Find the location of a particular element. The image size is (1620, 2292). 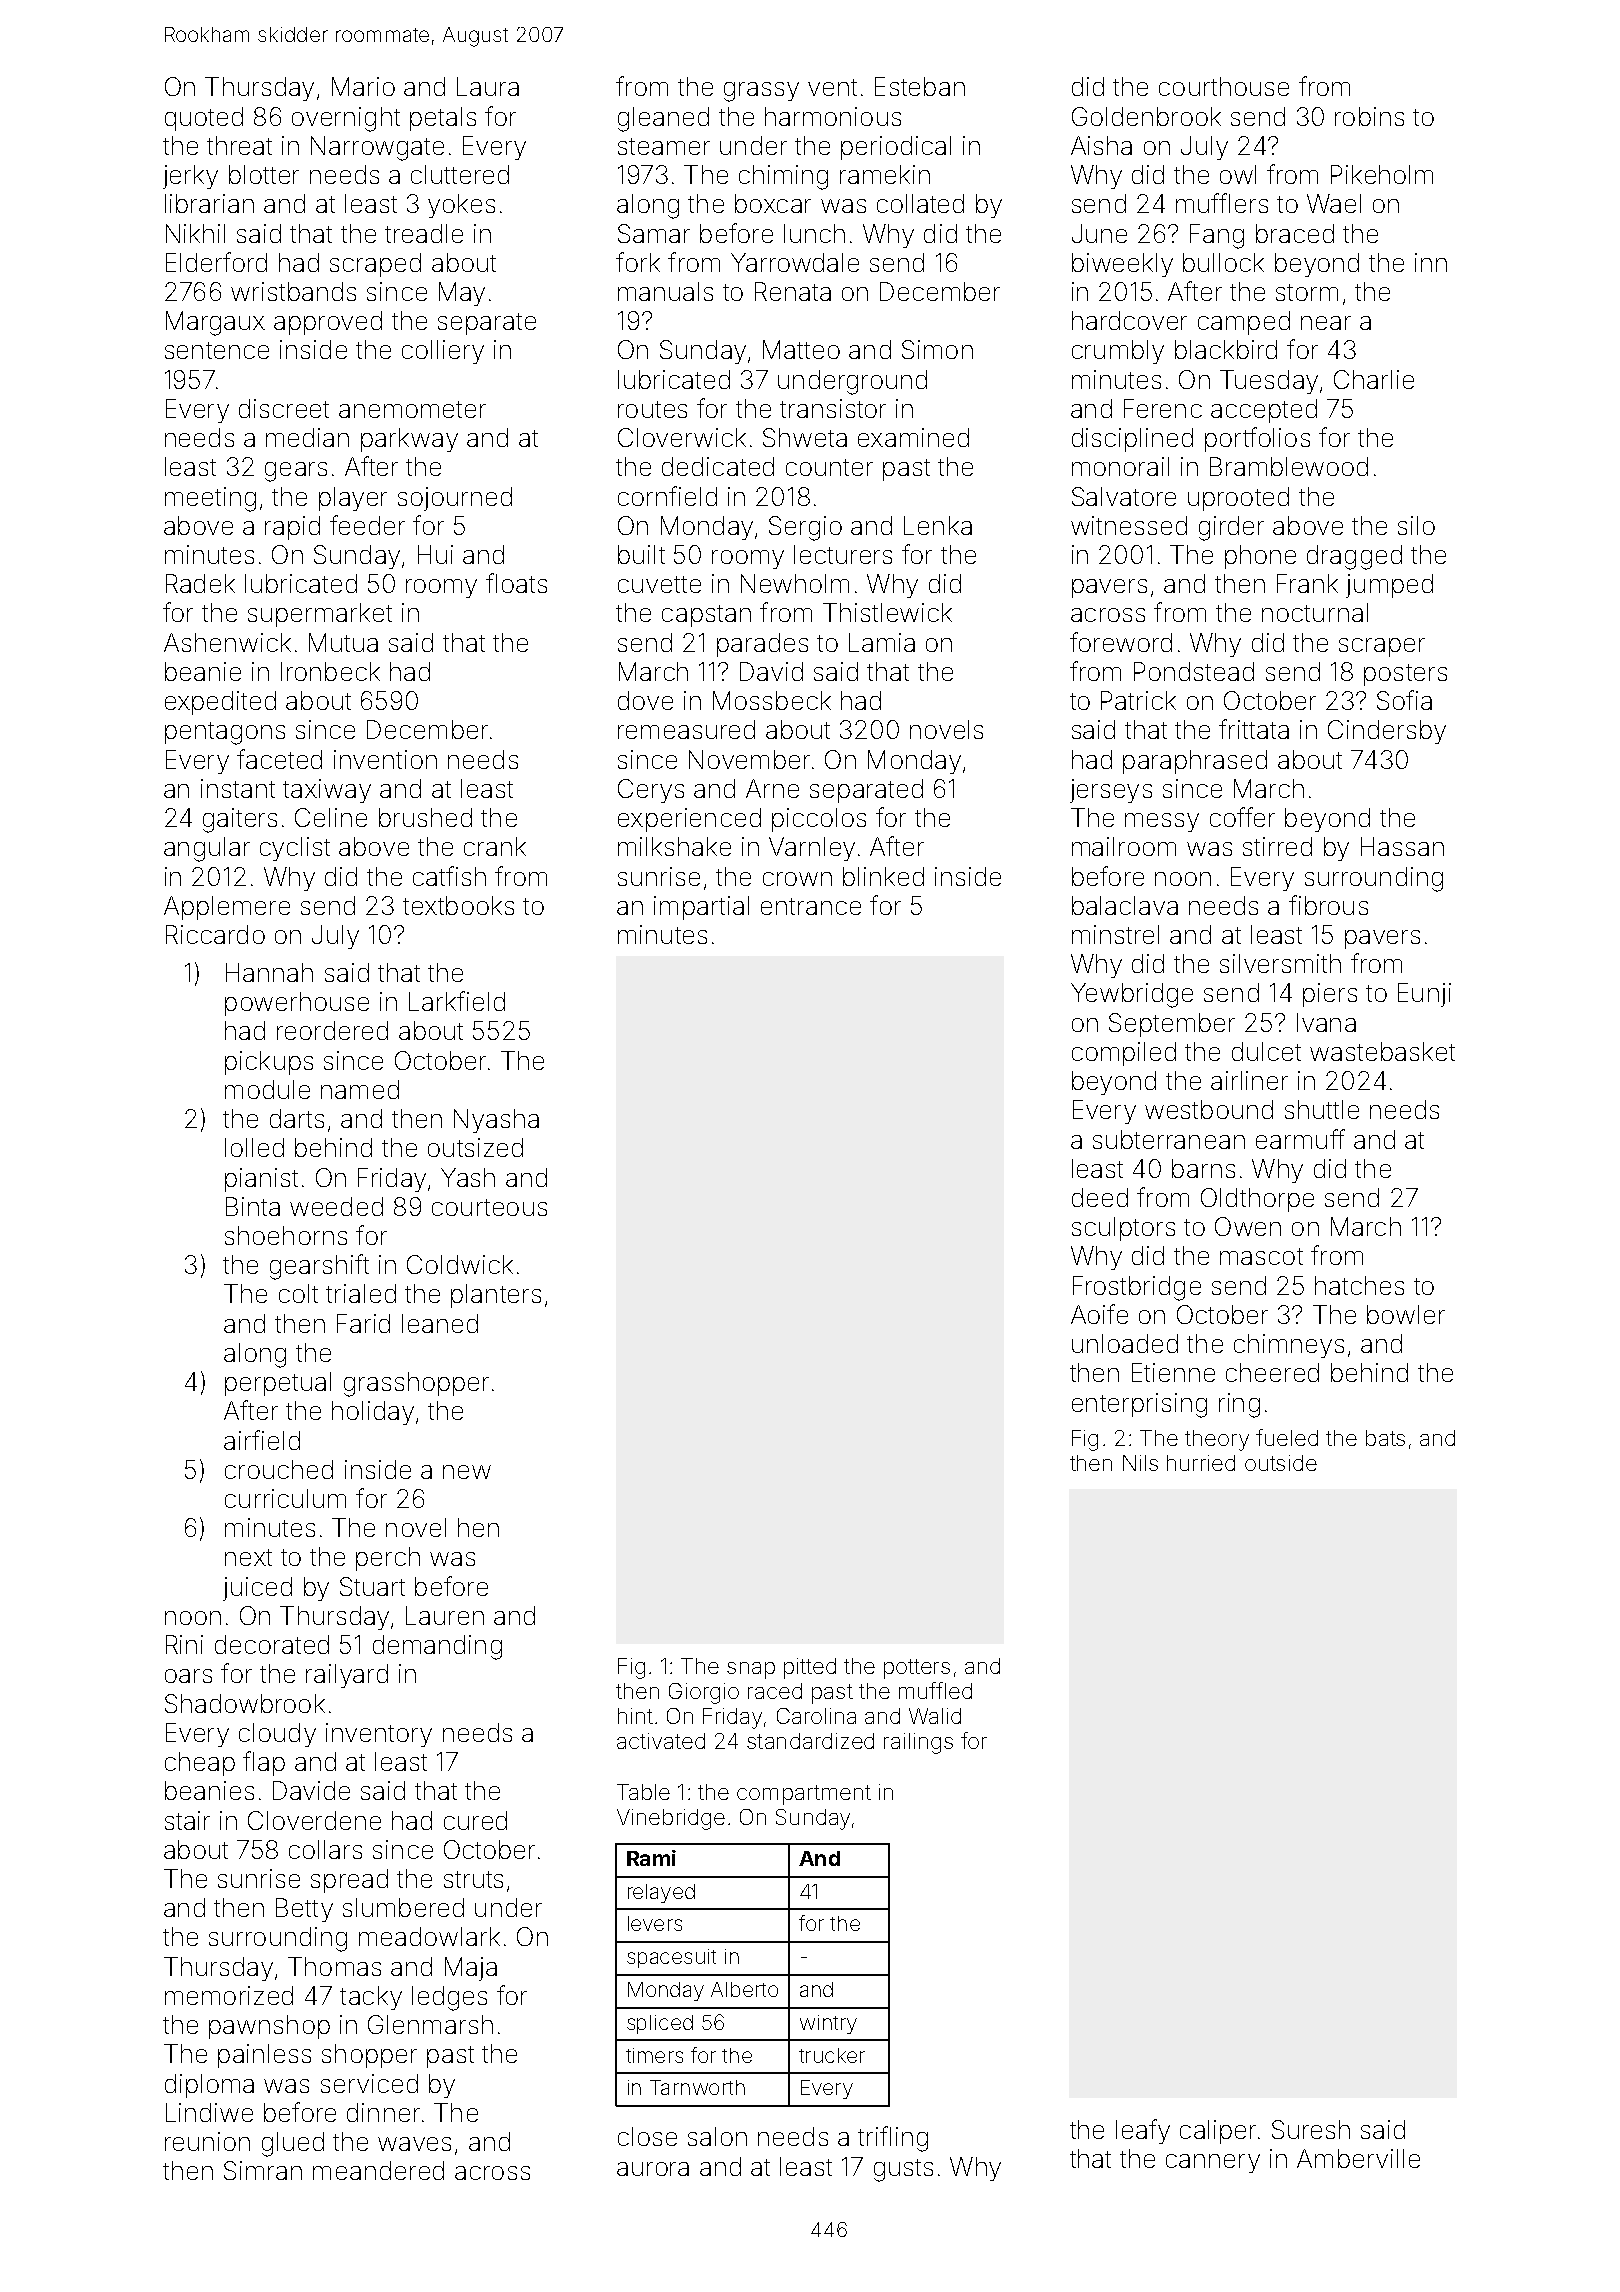

glued is located at coordinates (293, 2144).
